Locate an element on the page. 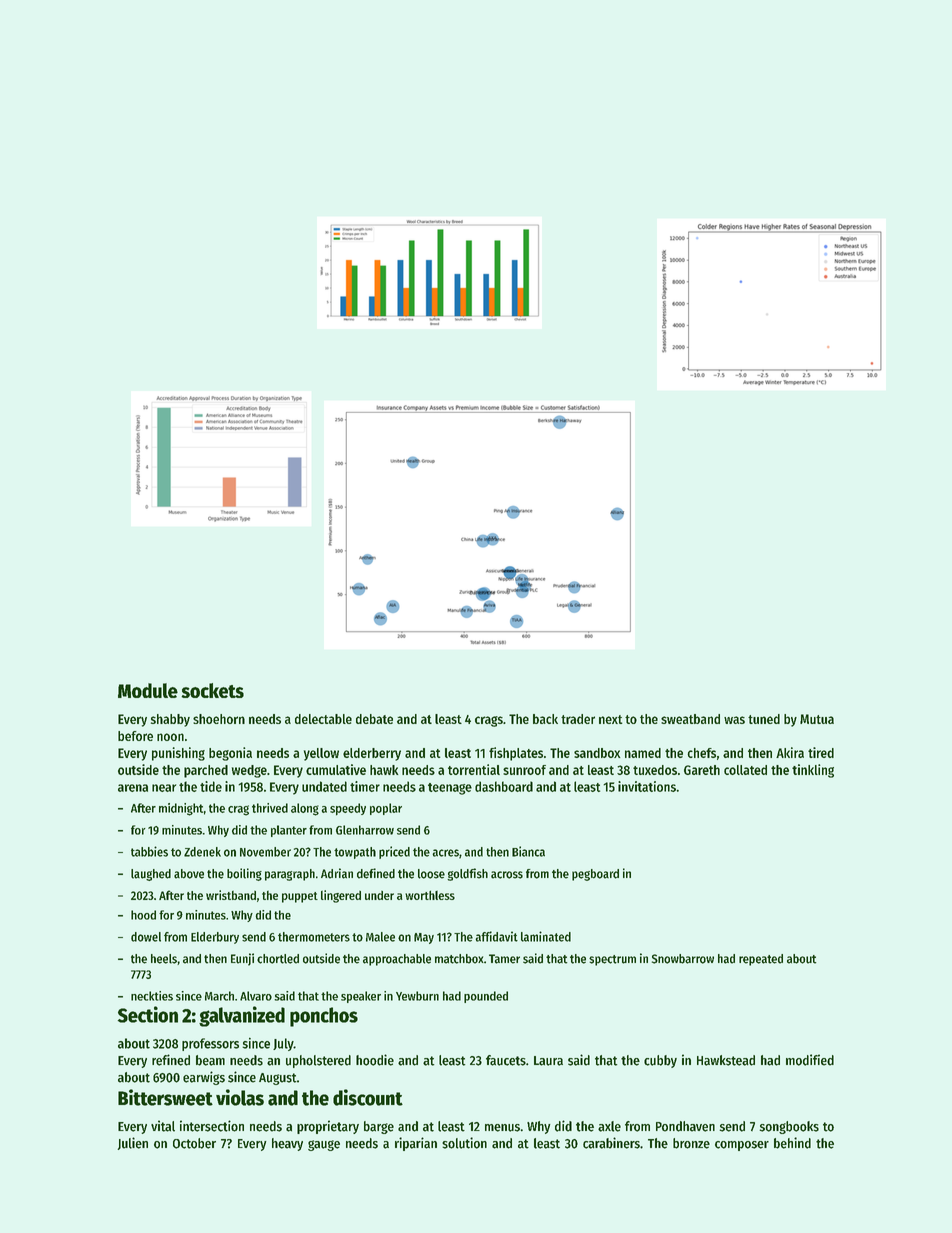  behind is located at coordinates (792, 1143).
